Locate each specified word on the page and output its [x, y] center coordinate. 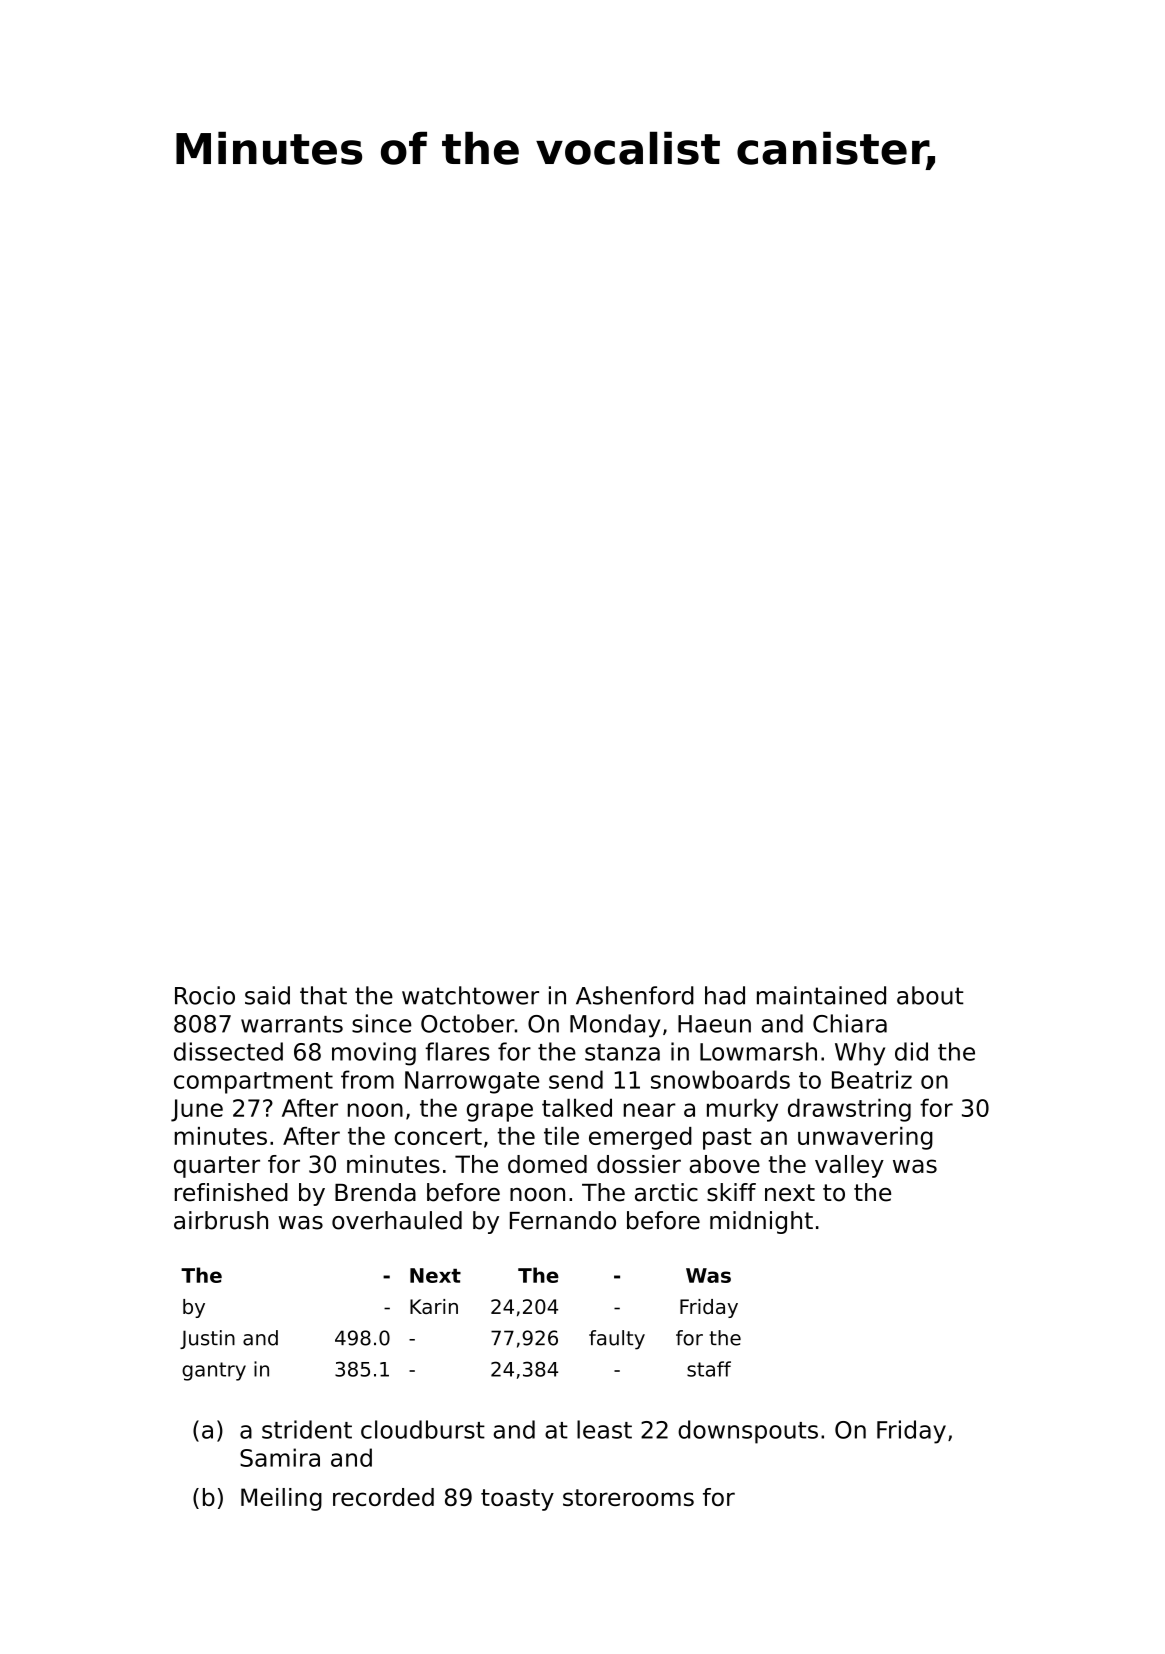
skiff [731, 1192]
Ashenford [635, 995]
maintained [821, 995]
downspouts [748, 1432]
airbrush [221, 1220]
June [197, 1110]
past [727, 1139]
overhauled [397, 1220]
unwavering [865, 1138]
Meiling [281, 1499]
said [267, 995]
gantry [214, 1371]
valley [849, 1166]
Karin [434, 1306]
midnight [761, 1222]
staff [709, 1369]
